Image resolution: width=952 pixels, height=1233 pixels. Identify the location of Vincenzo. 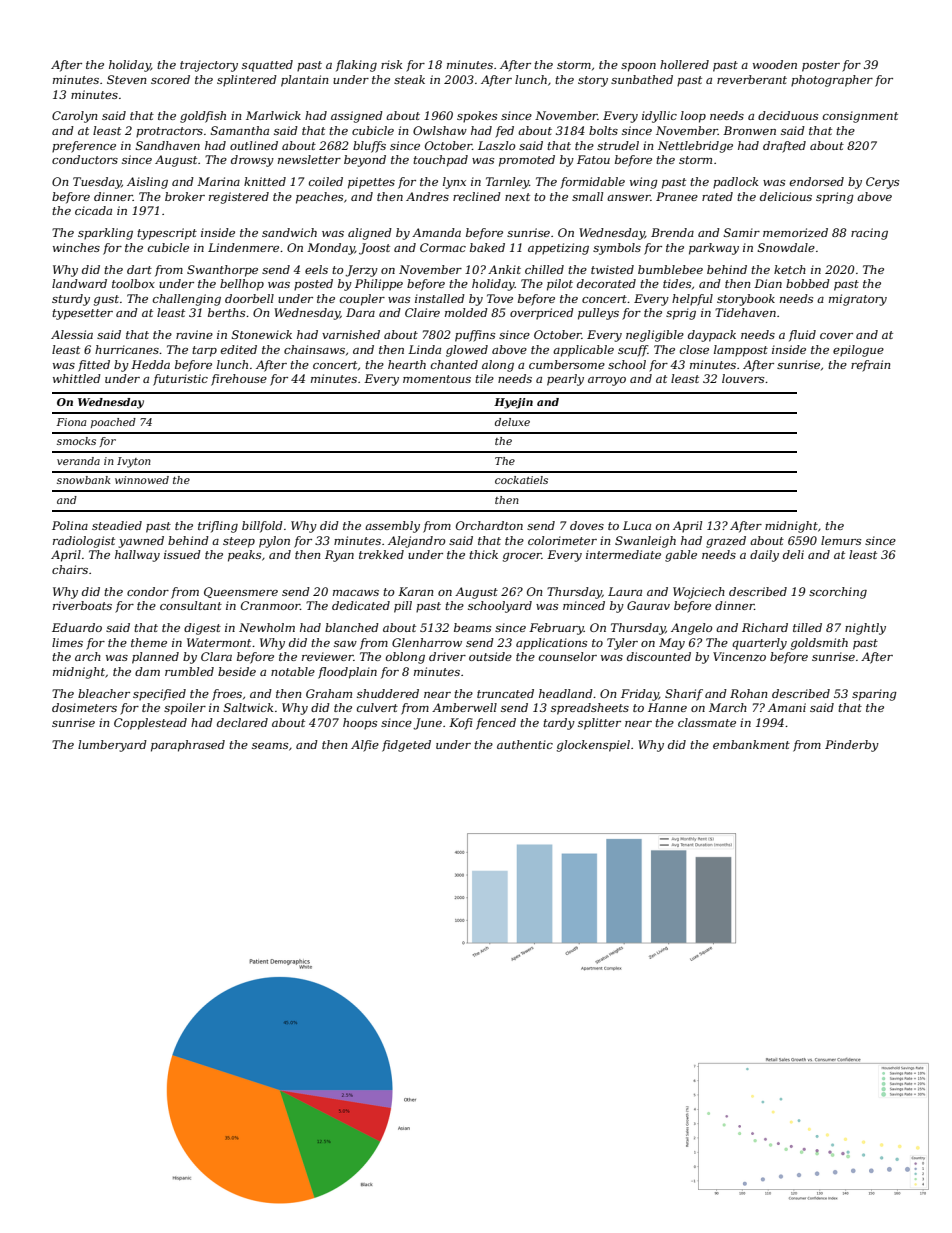
(739, 656).
